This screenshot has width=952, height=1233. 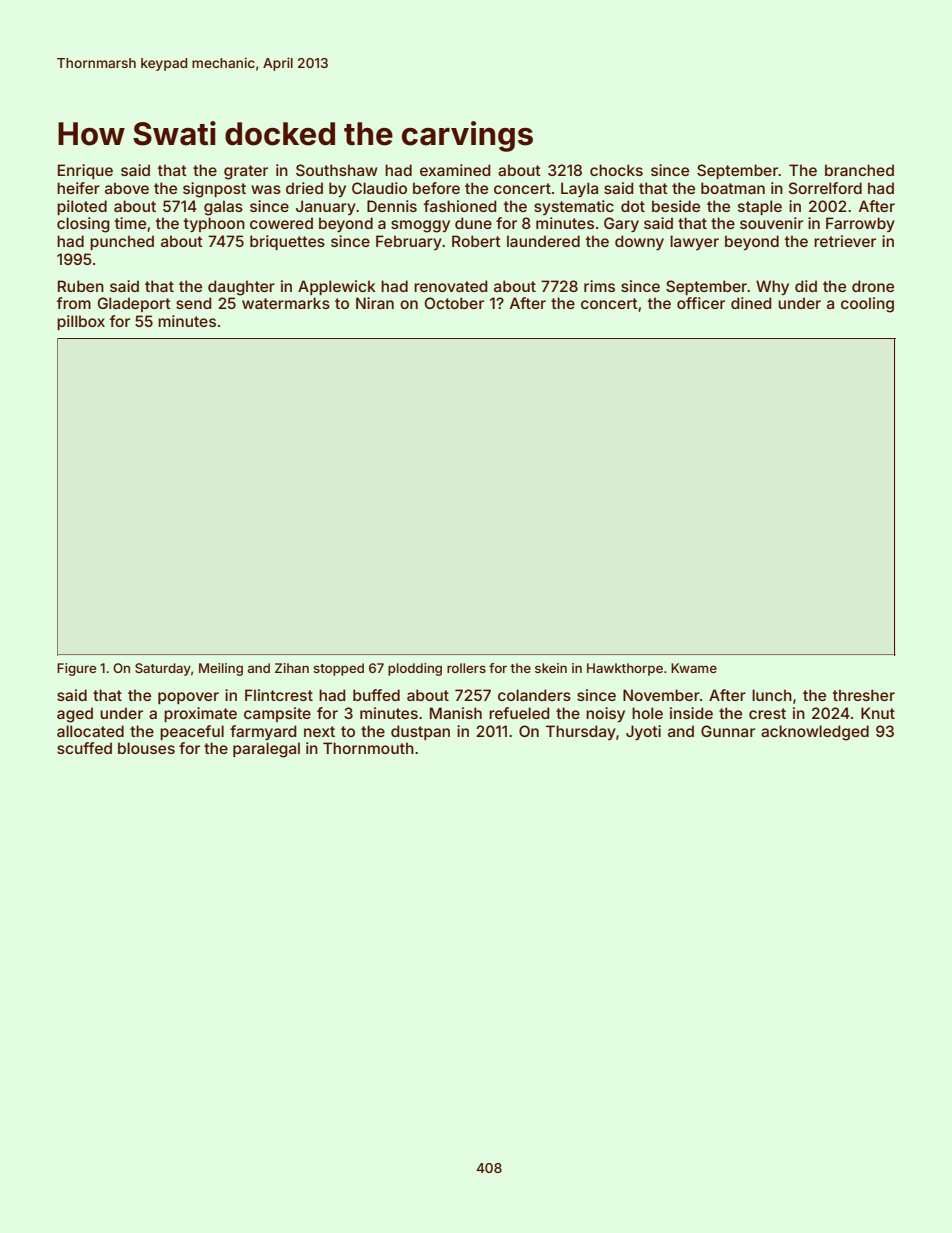 What do you see at coordinates (246, 172) in the screenshot?
I see `grater` at bounding box center [246, 172].
